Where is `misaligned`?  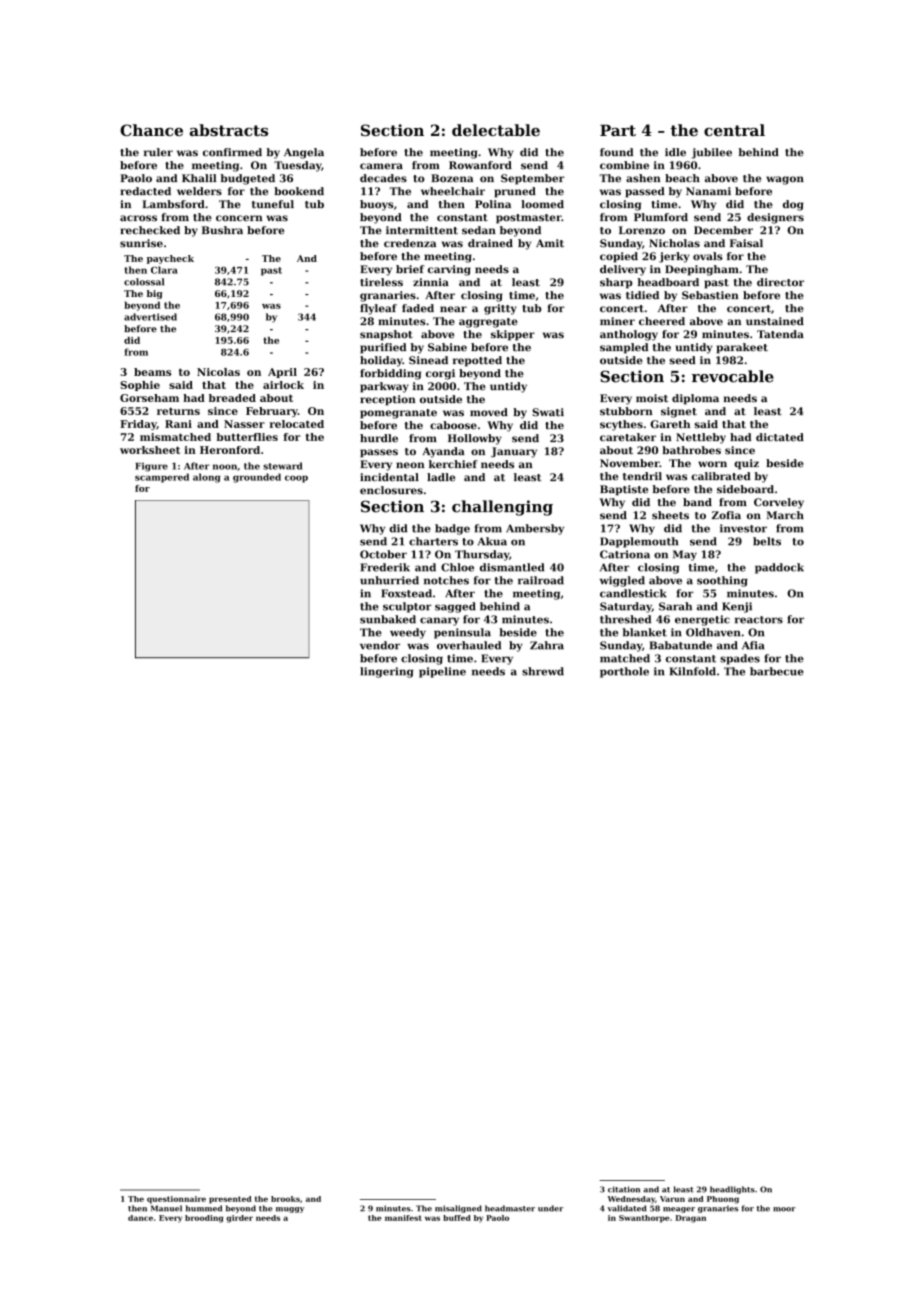
misaligned is located at coordinates (458, 1209).
